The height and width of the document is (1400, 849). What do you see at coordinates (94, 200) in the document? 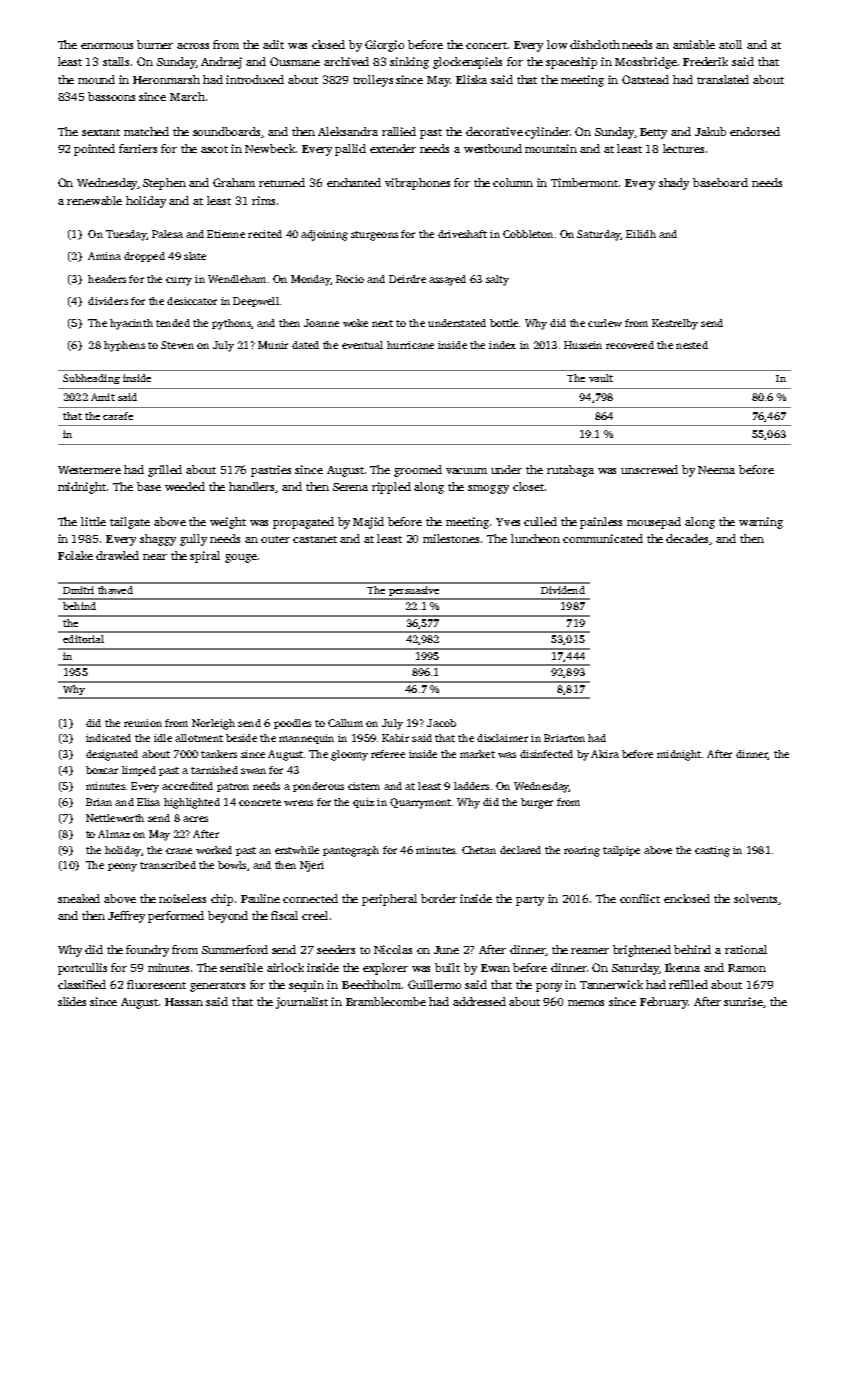
I see `renewable` at bounding box center [94, 200].
